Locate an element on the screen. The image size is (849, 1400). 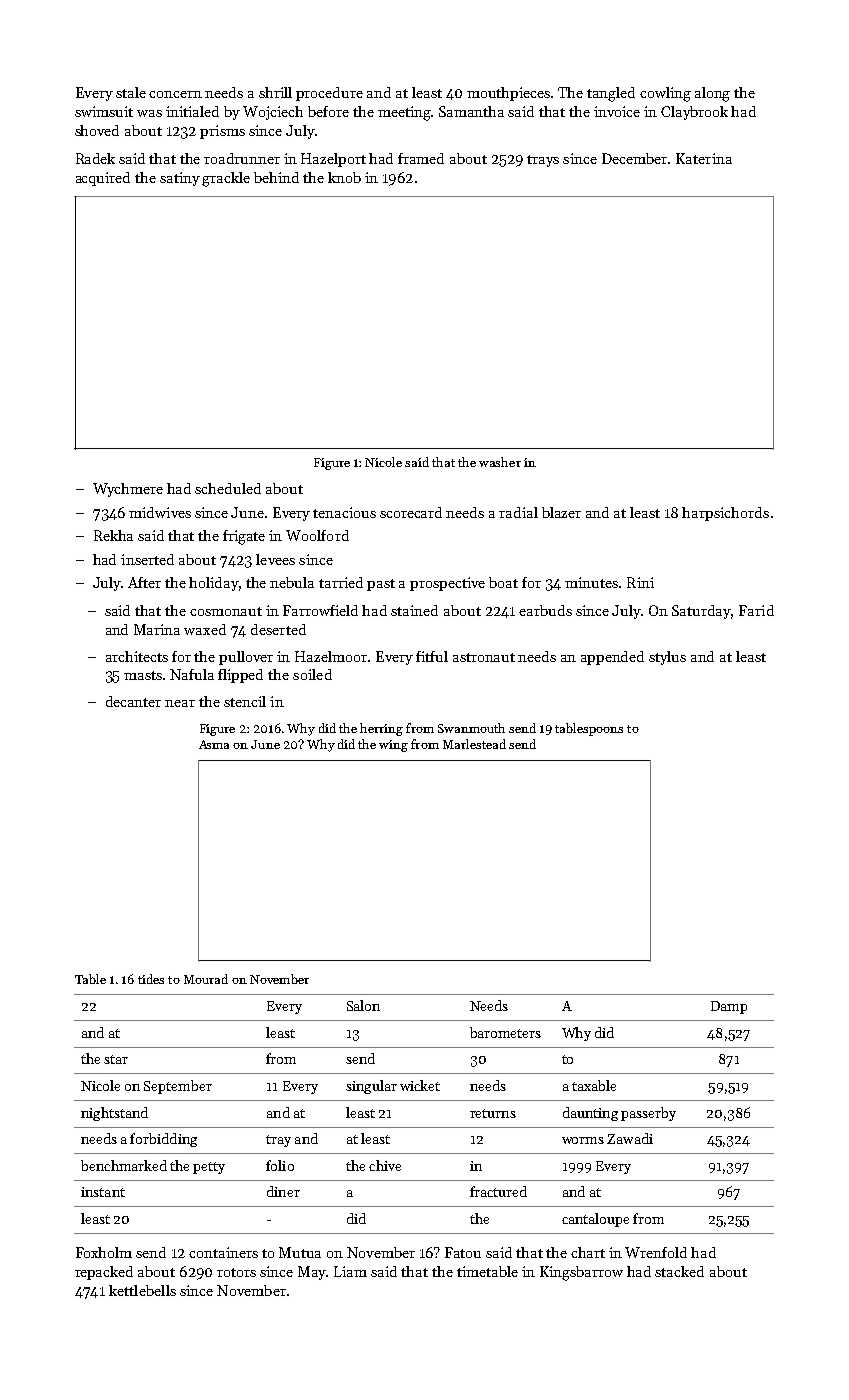
Farid is located at coordinates (756, 610).
